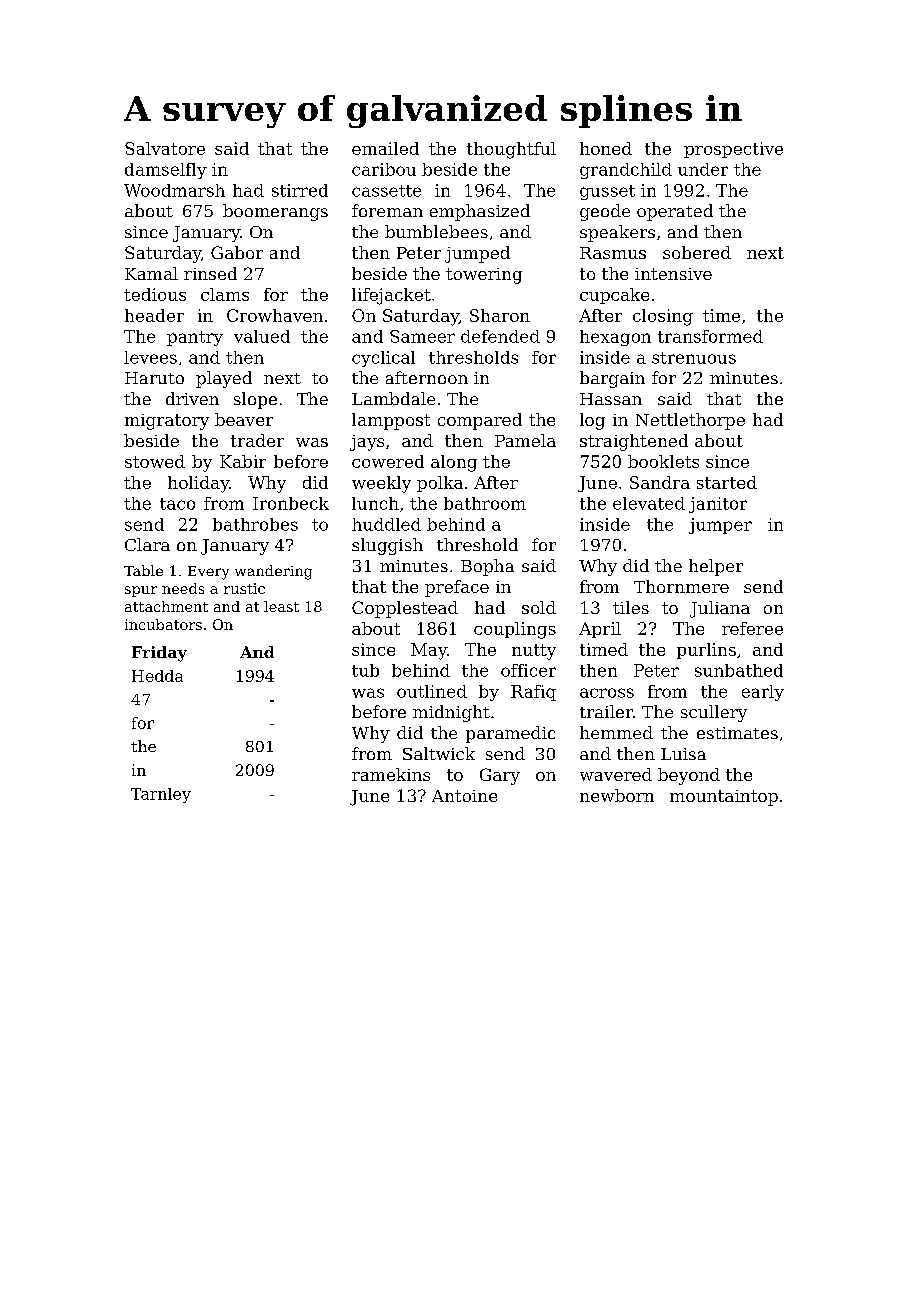  What do you see at coordinates (422, 336) in the screenshot?
I see `Sameer` at bounding box center [422, 336].
